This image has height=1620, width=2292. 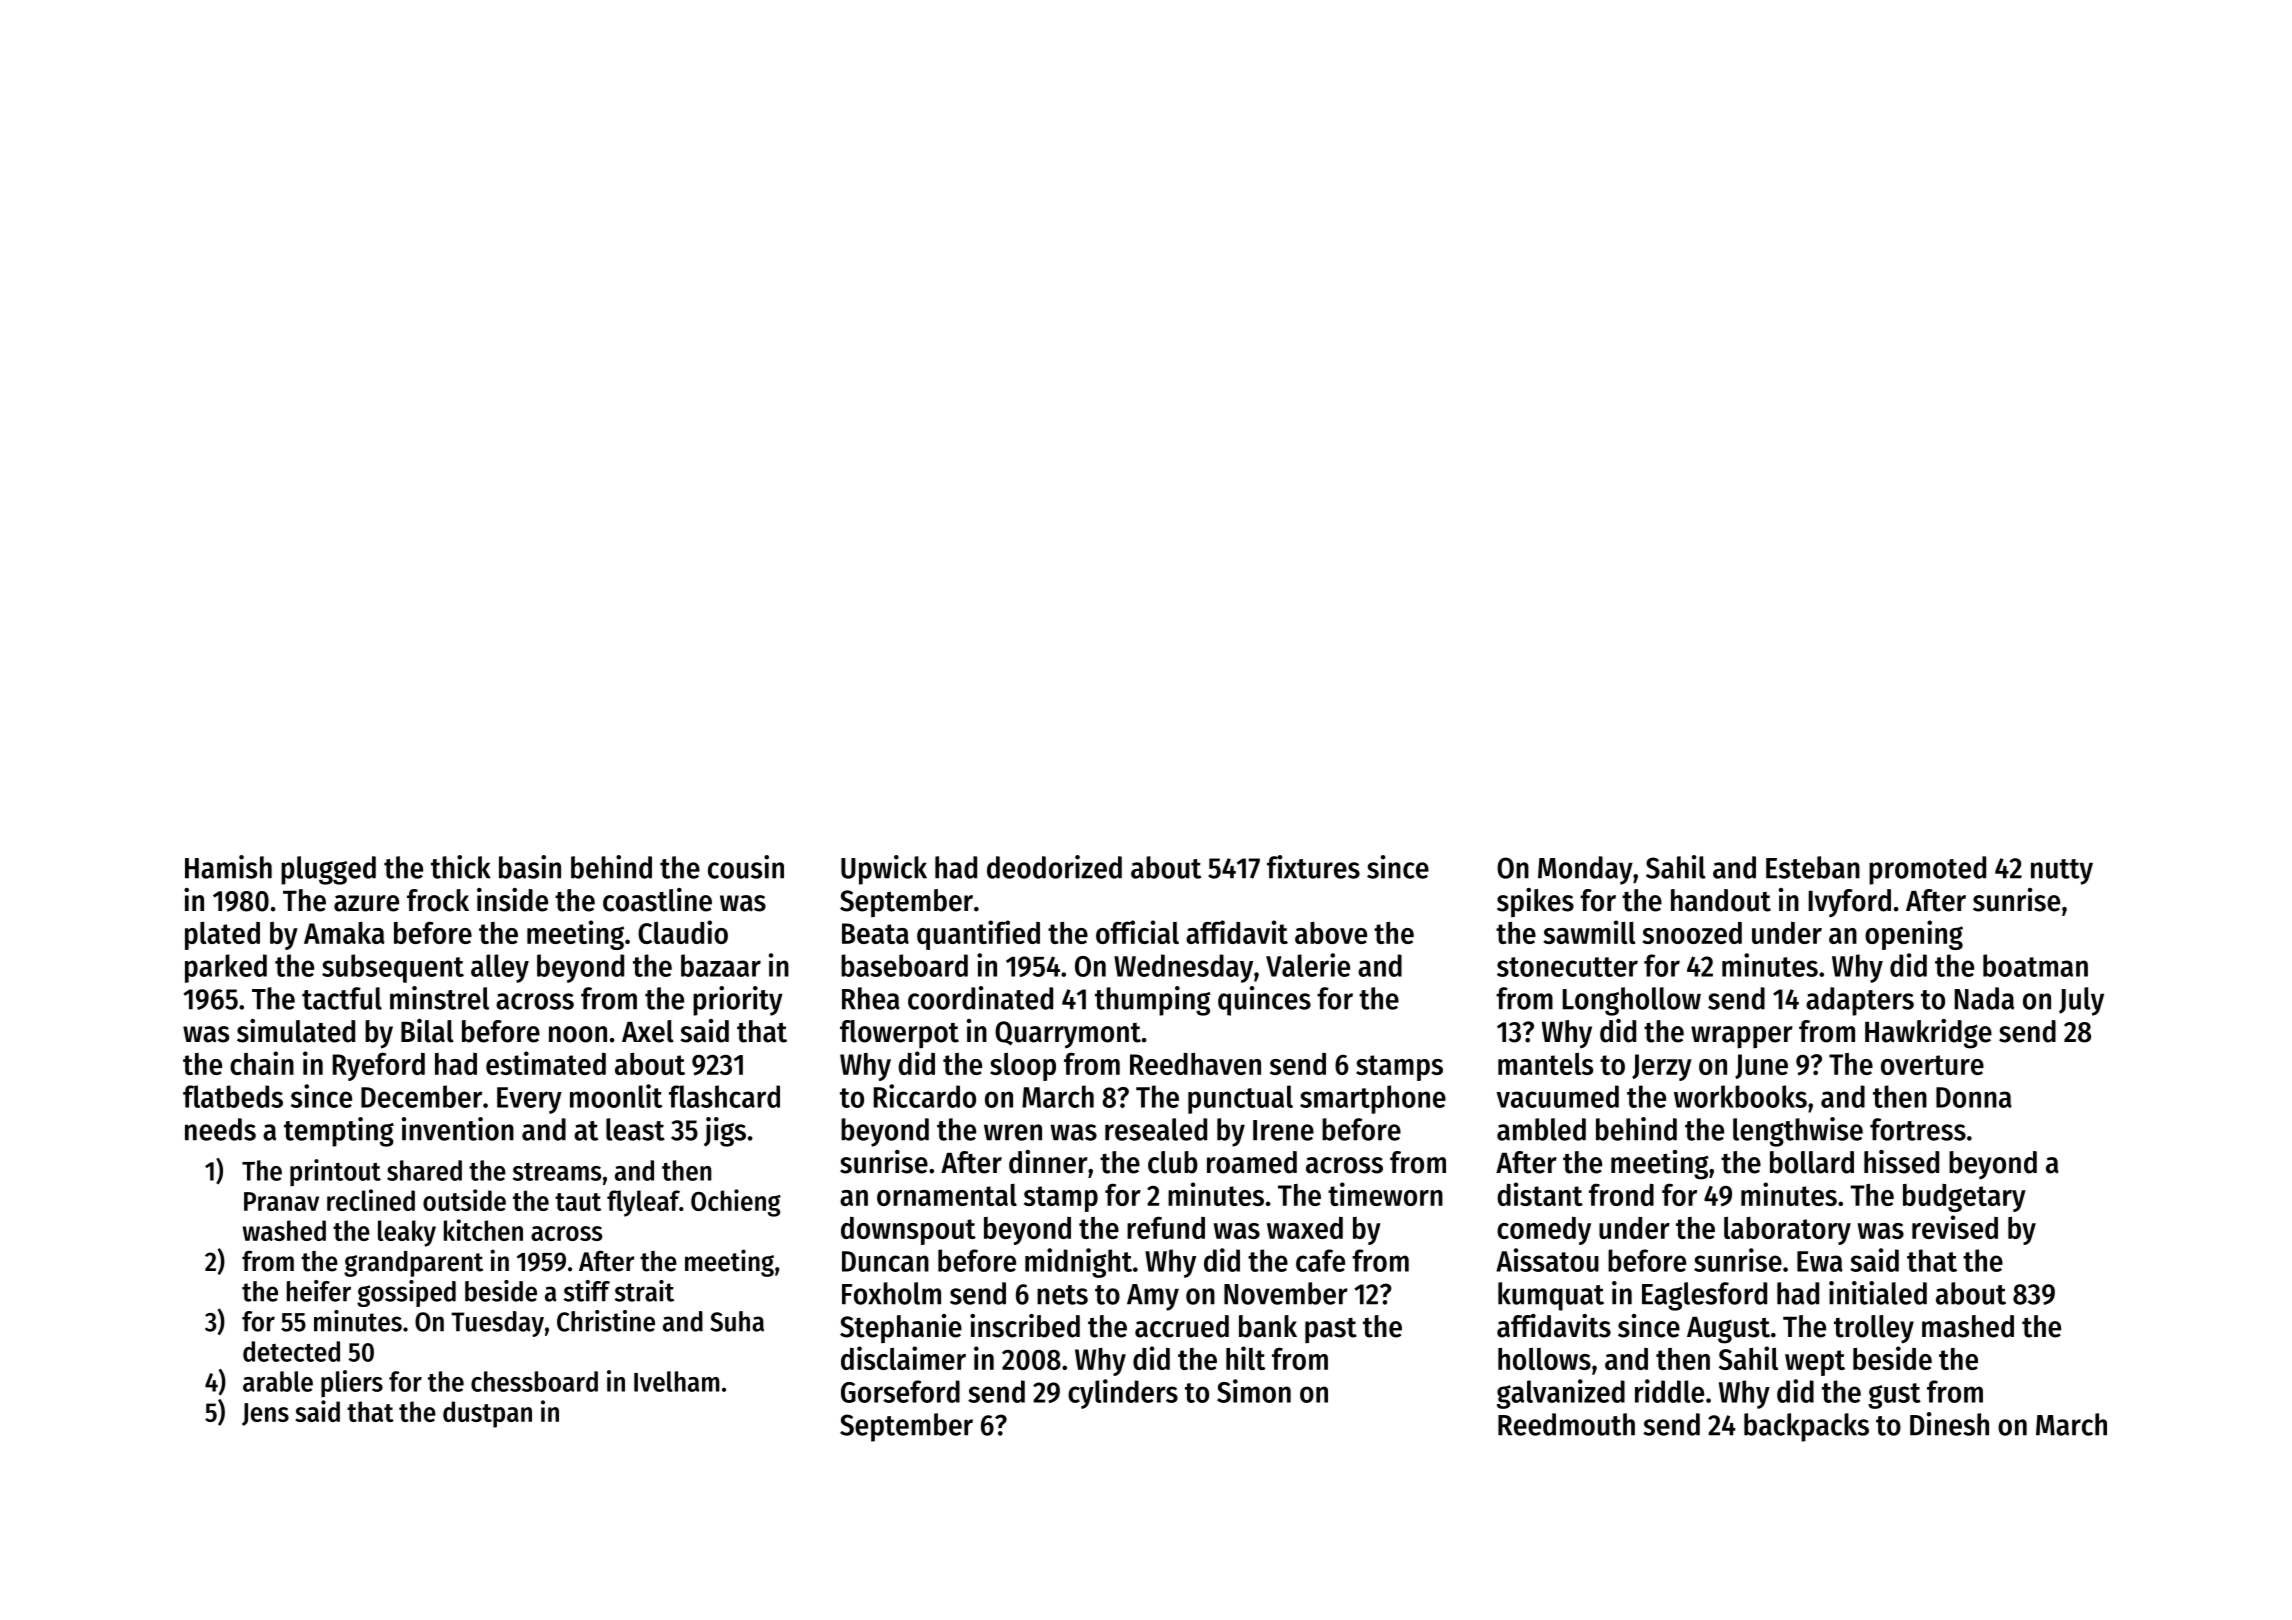 What do you see at coordinates (1054, 867) in the image?
I see `deodorized` at bounding box center [1054, 867].
